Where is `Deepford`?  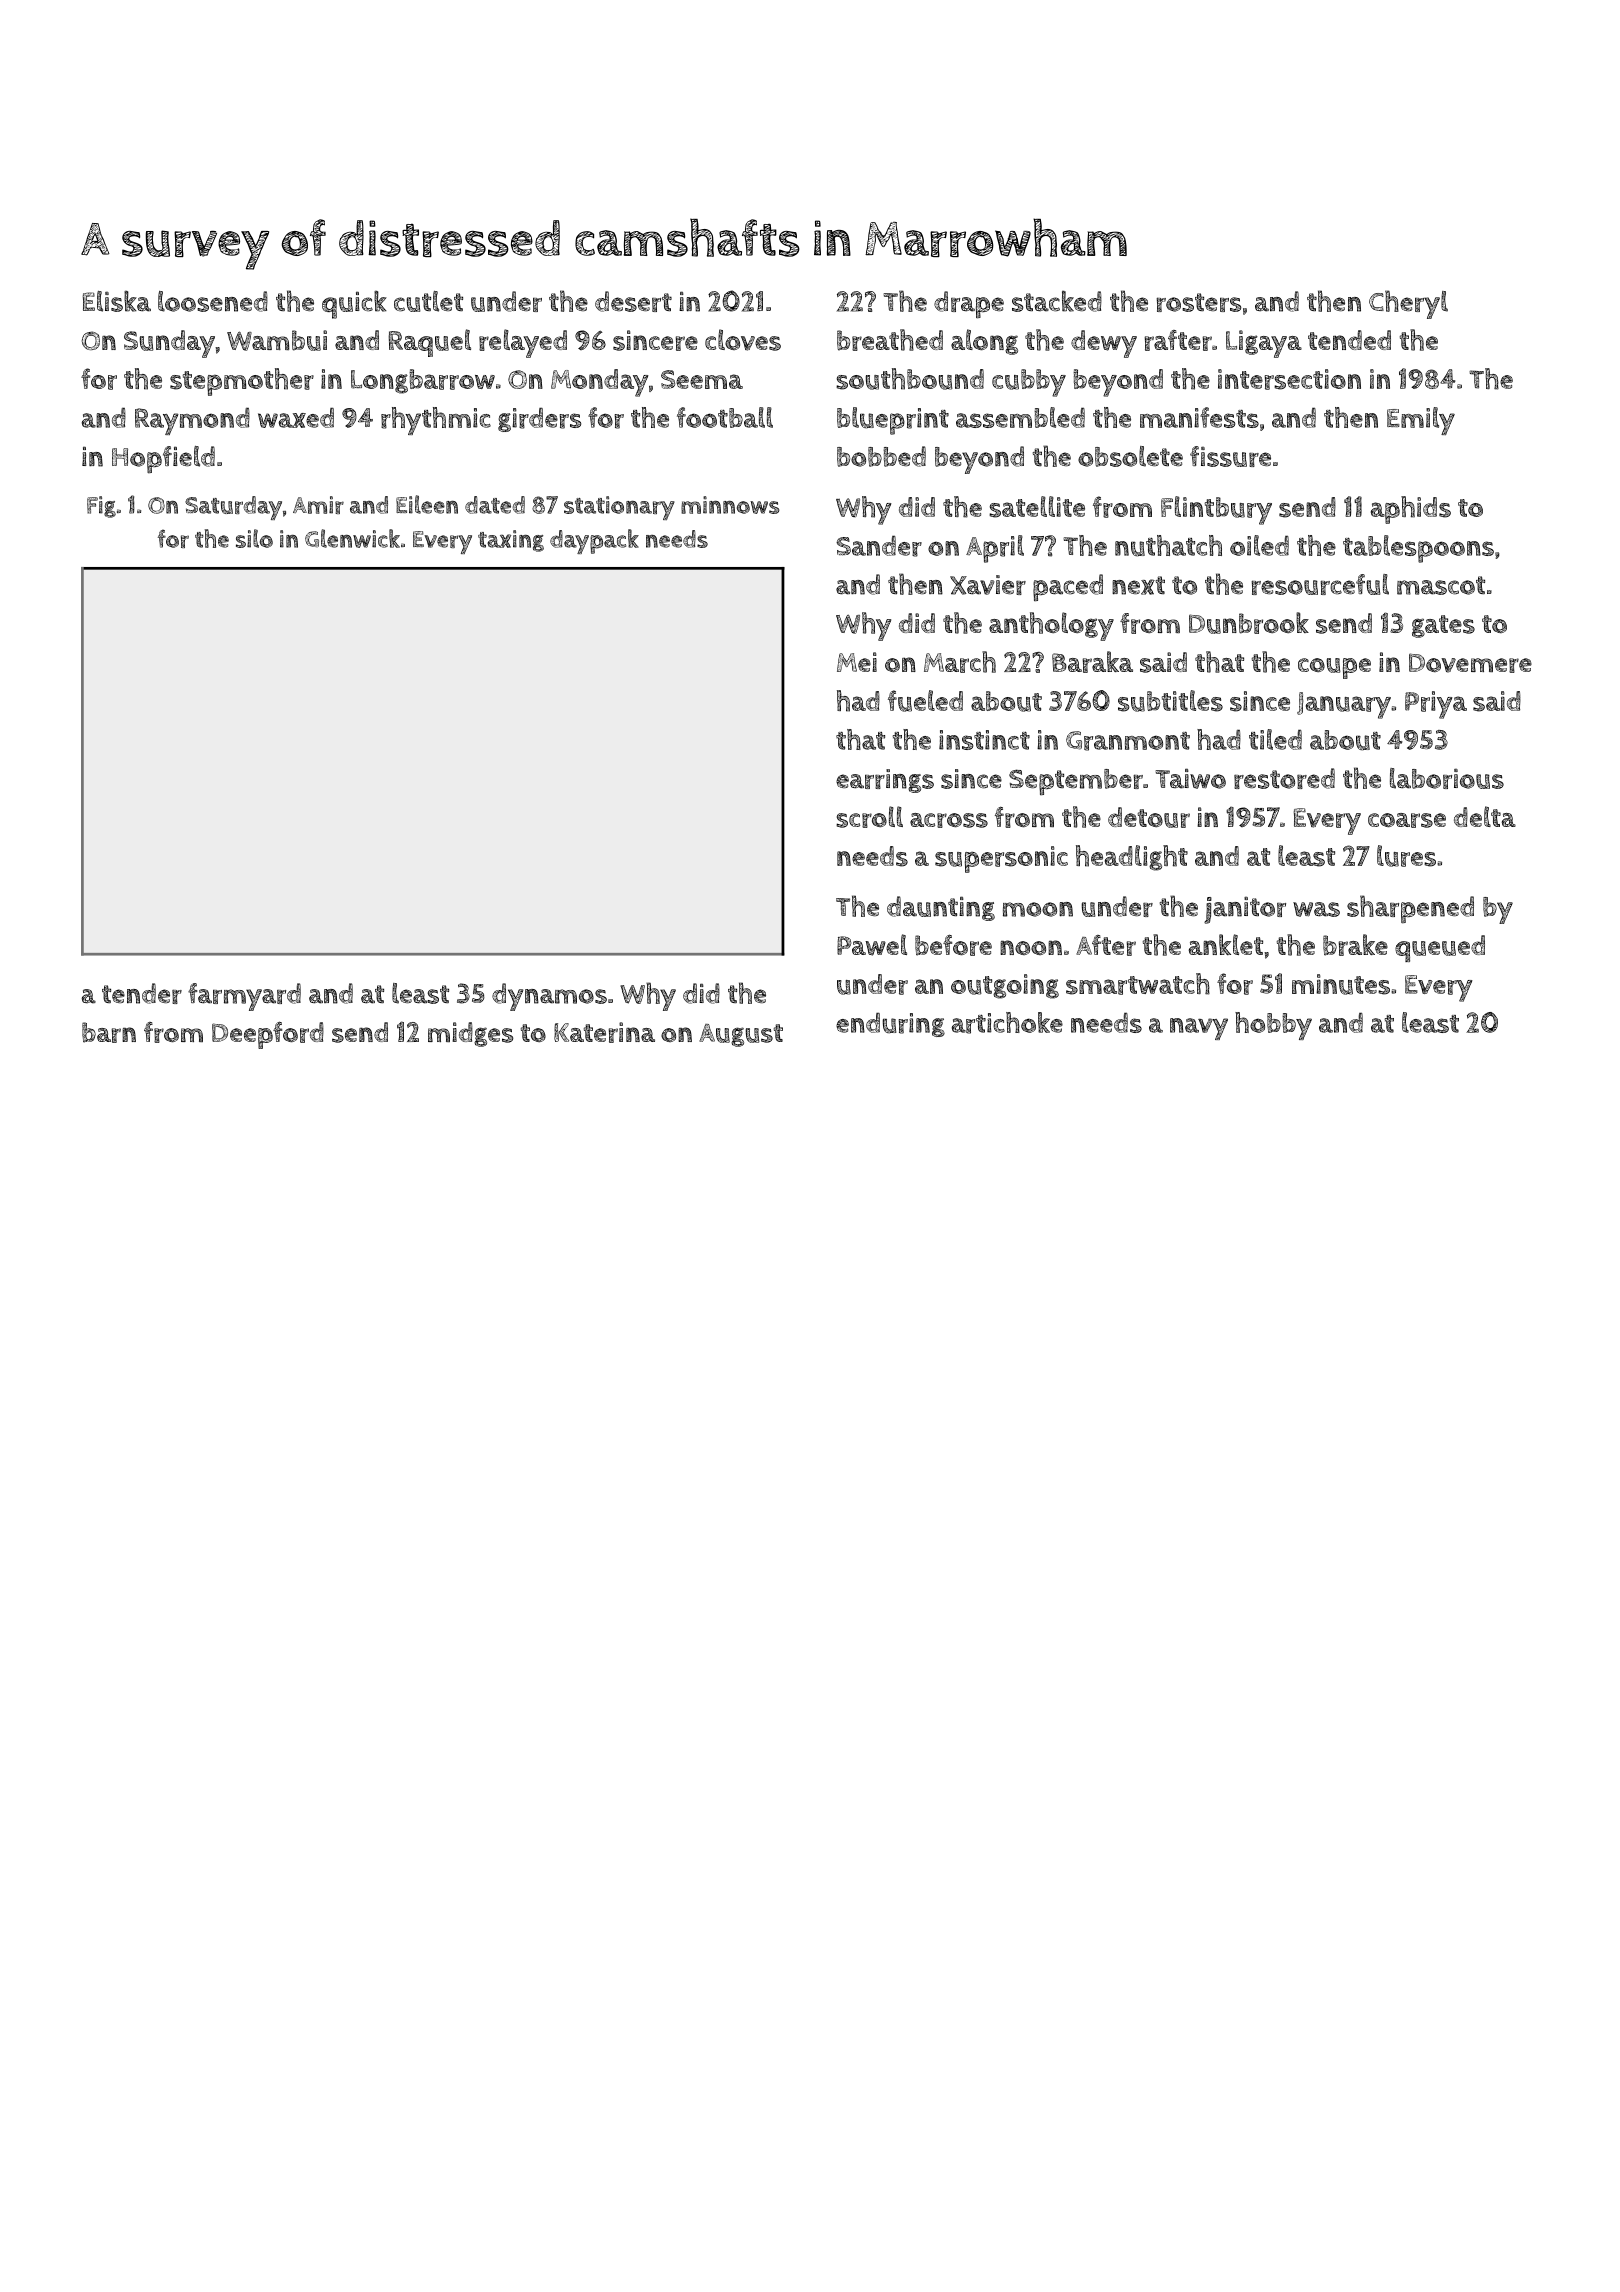 Deepford is located at coordinates (268, 1035).
